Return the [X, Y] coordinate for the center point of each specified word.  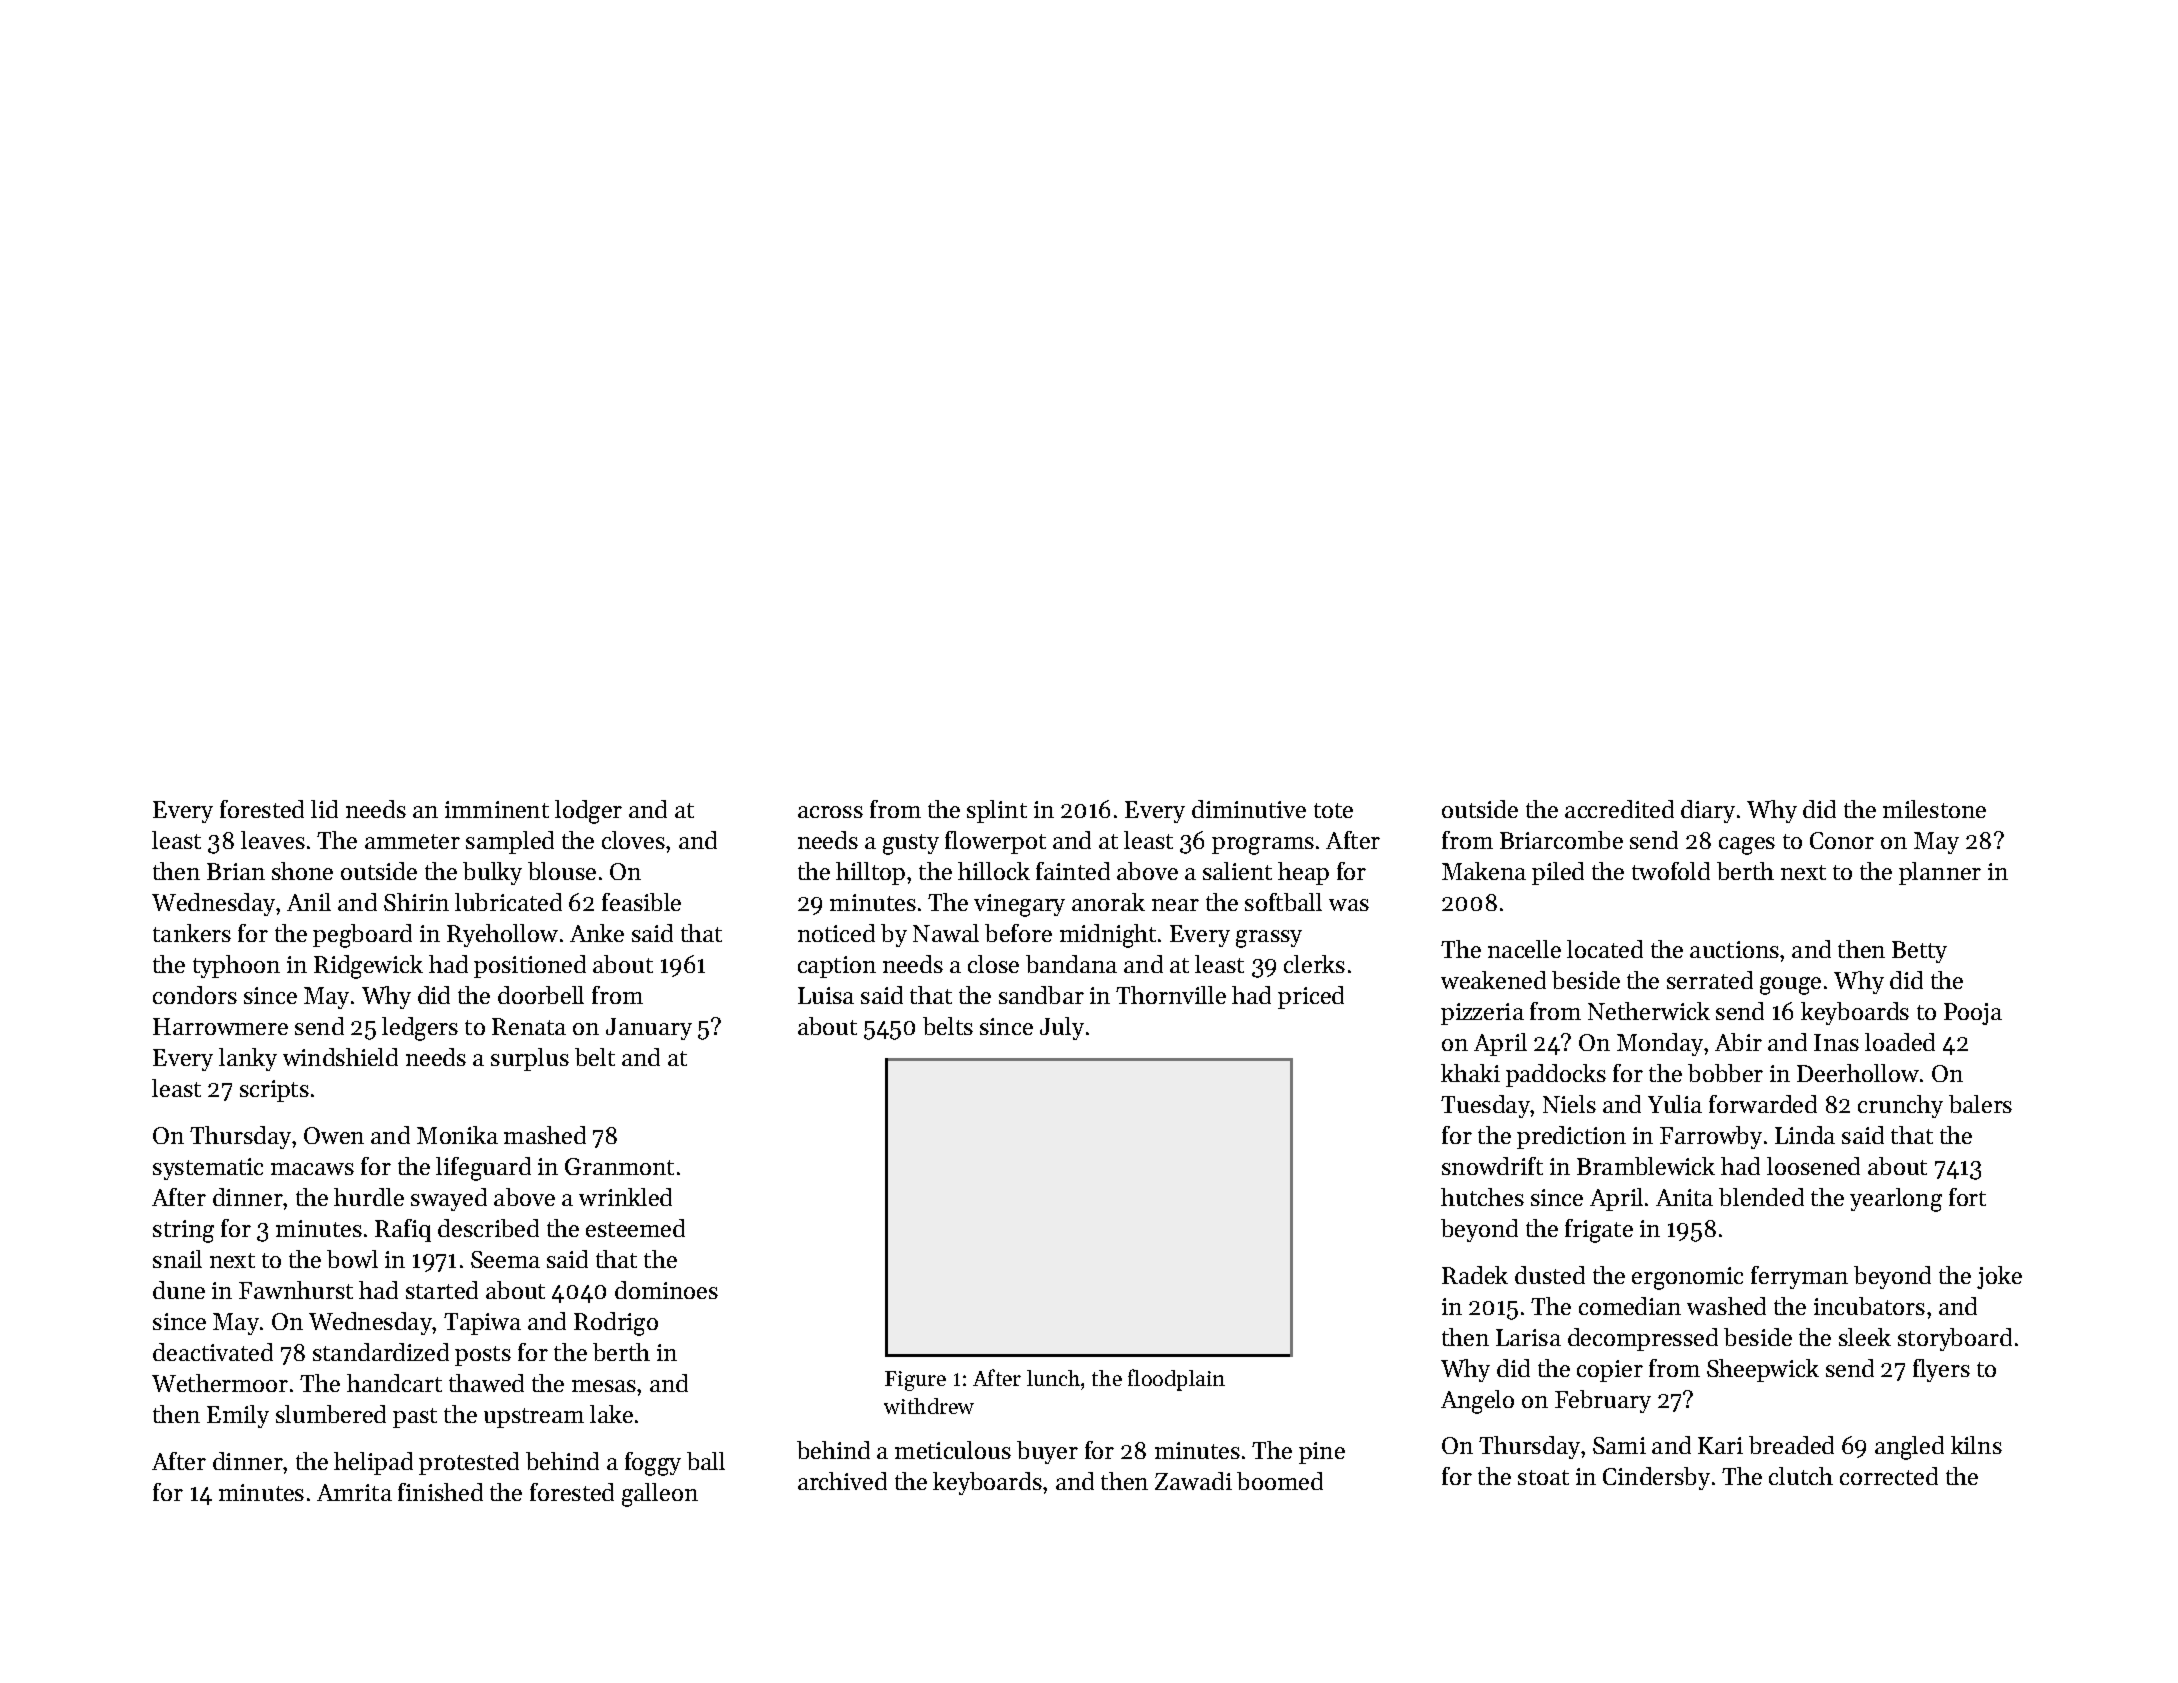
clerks [1314, 964]
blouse [562, 871]
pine [1322, 1453]
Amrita [354, 1492]
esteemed [635, 1228]
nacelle [1524, 949]
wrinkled [625, 1197]
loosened [1813, 1166]
